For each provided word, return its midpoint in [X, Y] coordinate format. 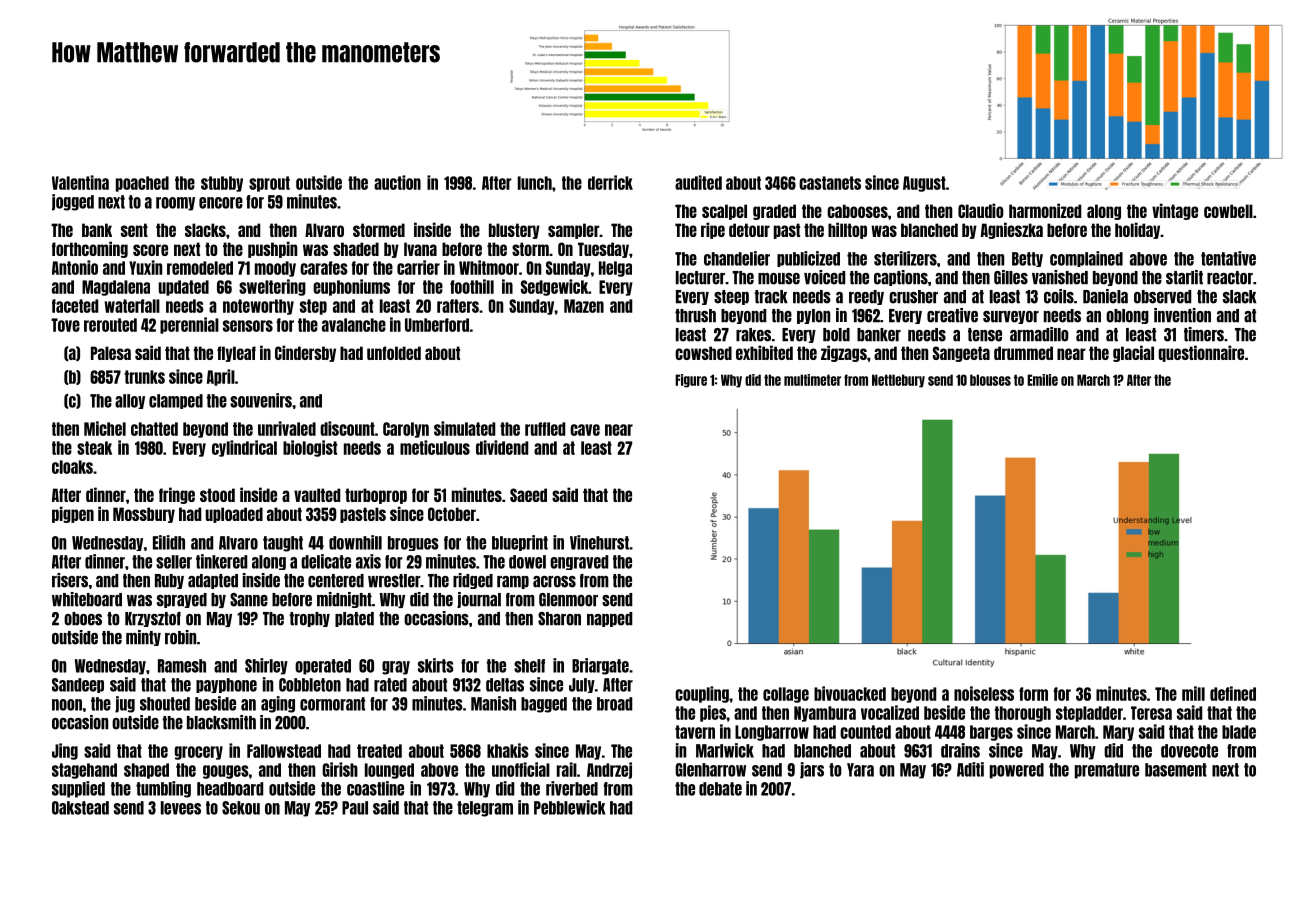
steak [94, 448]
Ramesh [182, 666]
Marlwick [725, 750]
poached [142, 184]
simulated [464, 428]
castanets [830, 183]
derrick [610, 182]
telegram [485, 809]
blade [1239, 732]
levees [181, 808]
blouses [990, 380]
